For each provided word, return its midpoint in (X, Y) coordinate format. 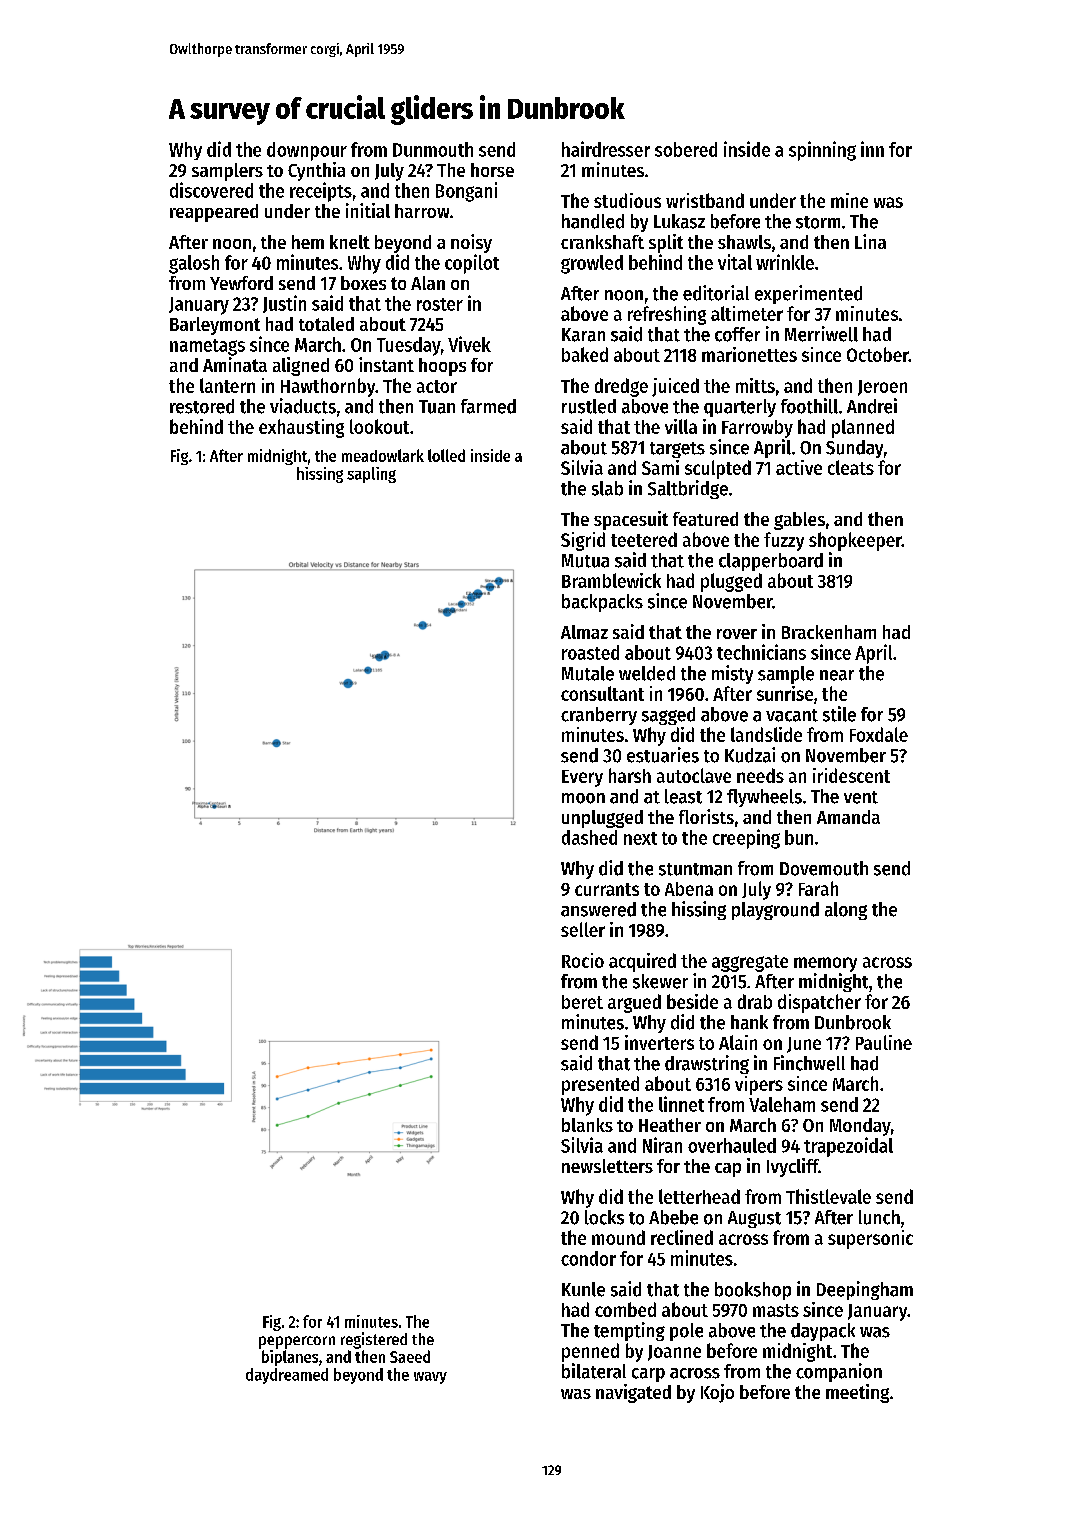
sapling (371, 475)
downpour (307, 151)
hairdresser (606, 149)
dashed (589, 837)
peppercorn (297, 1342)
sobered (686, 149)
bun (799, 837)
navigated (633, 1393)
